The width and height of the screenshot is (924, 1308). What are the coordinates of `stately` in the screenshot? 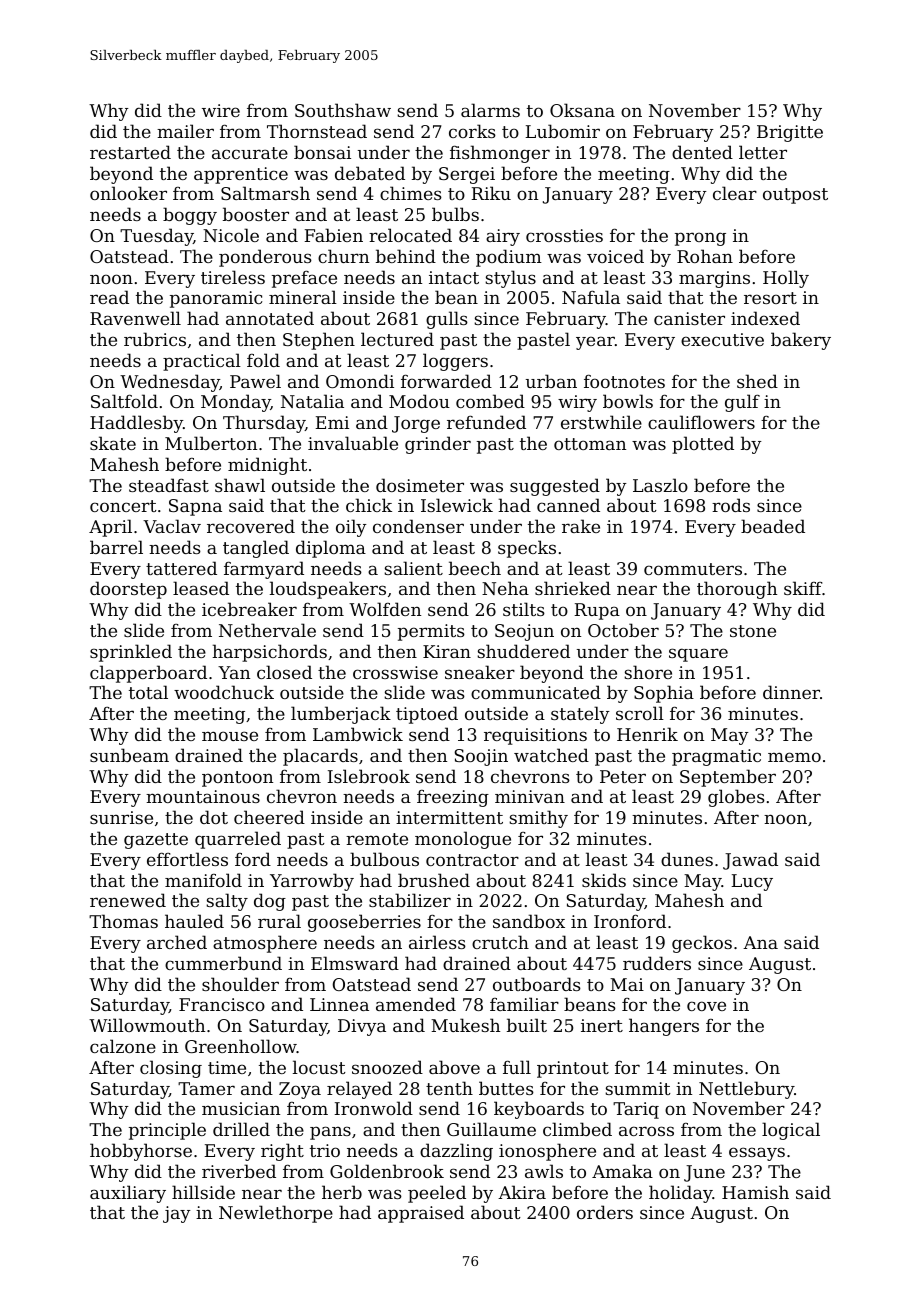 It's located at (580, 715).
